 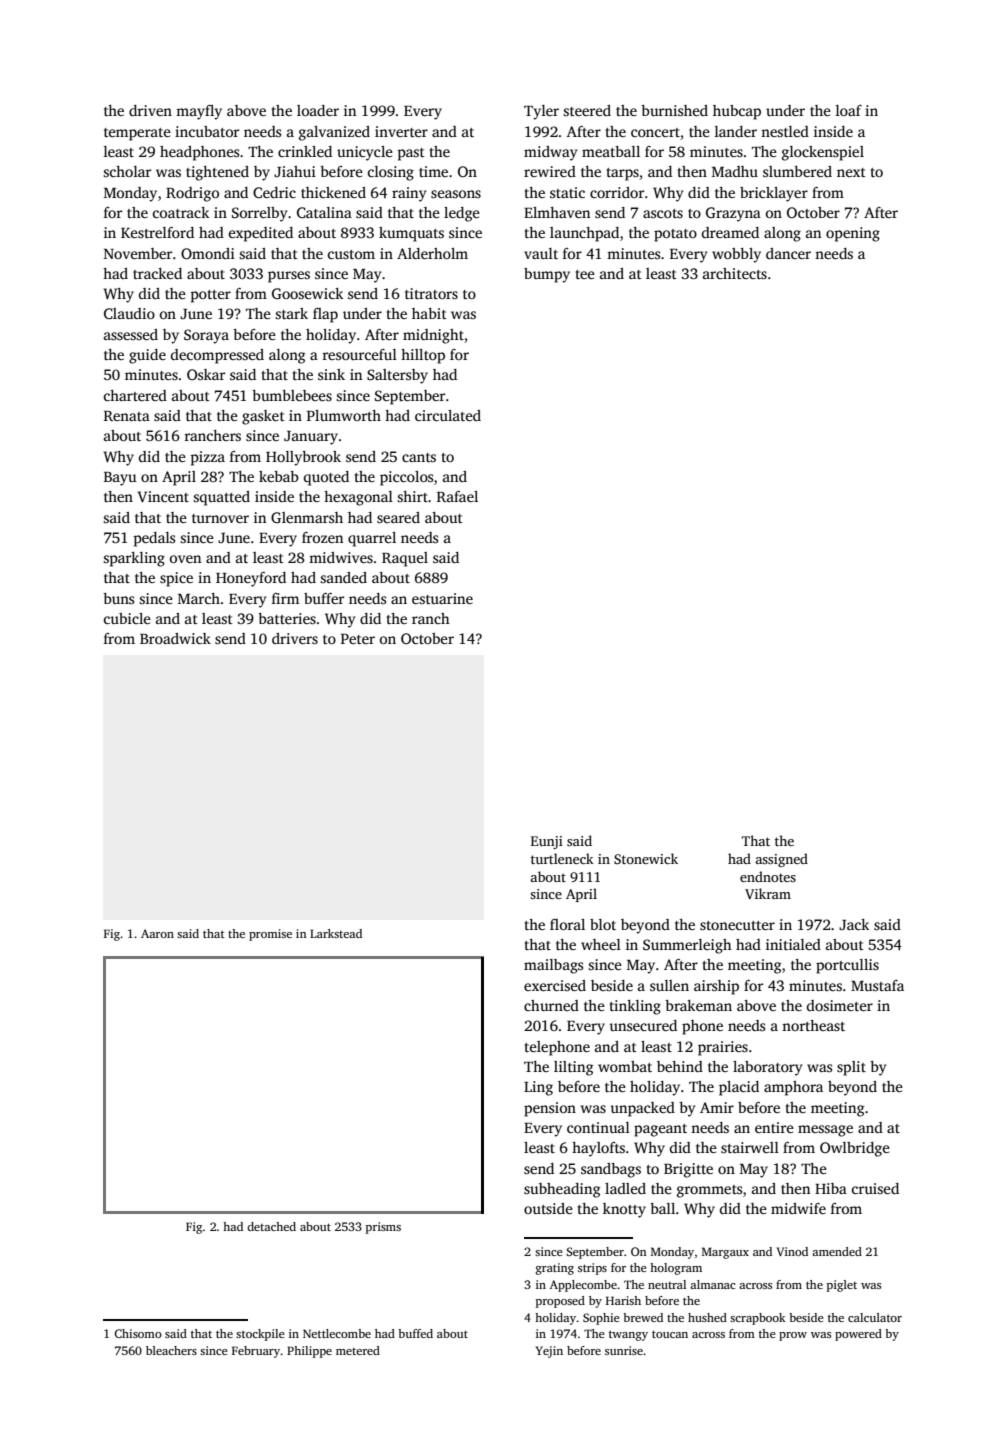 What do you see at coordinates (138, 1333) in the image?
I see `Chisomo` at bounding box center [138, 1333].
